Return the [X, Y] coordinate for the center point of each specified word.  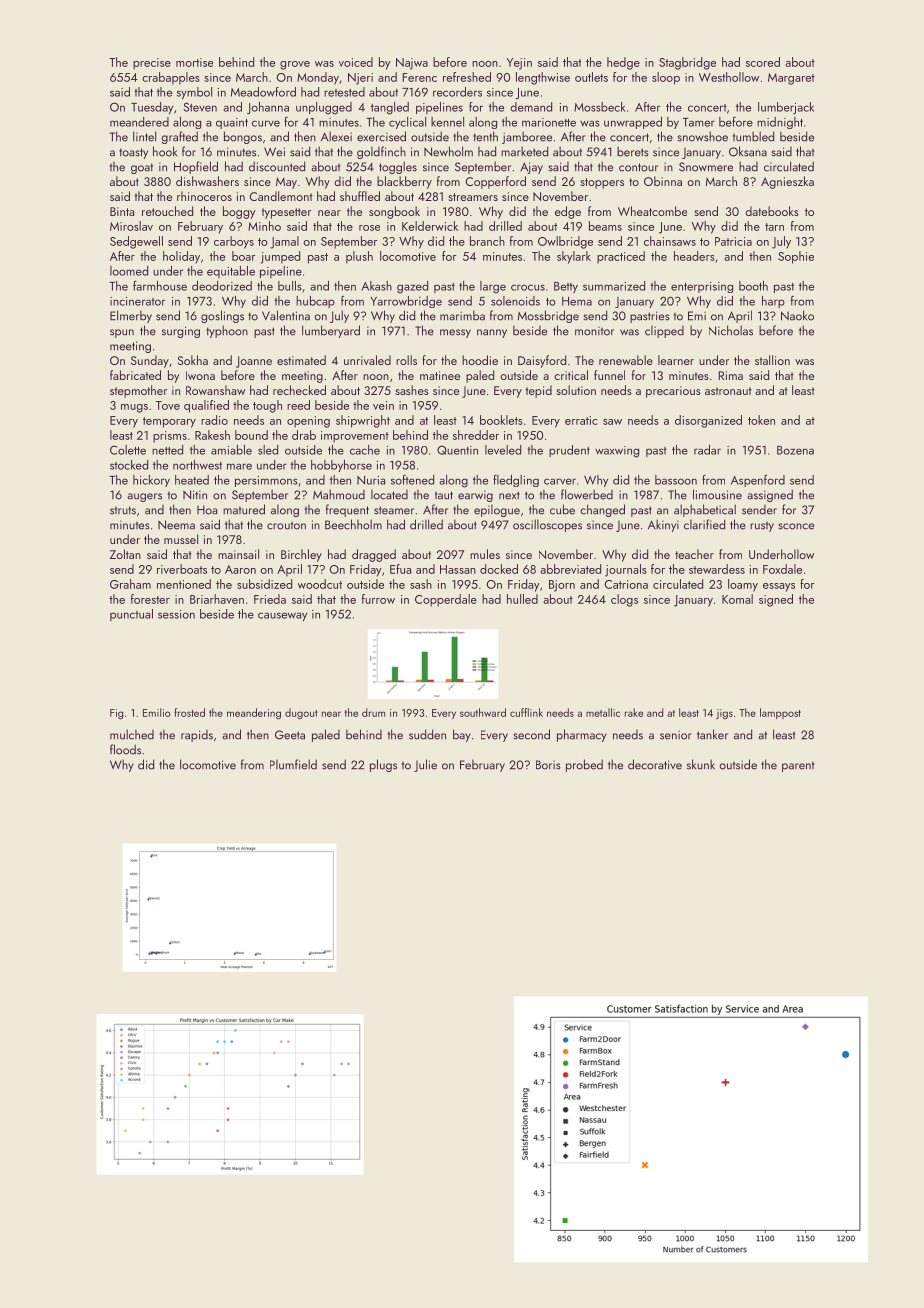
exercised [381, 136]
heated [192, 480]
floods [125, 749]
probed [584, 765]
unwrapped [633, 123]
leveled [503, 450]
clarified [704, 524]
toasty [133, 153]
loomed [129, 271]
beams [605, 226]
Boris [548, 765]
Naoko [797, 315]
